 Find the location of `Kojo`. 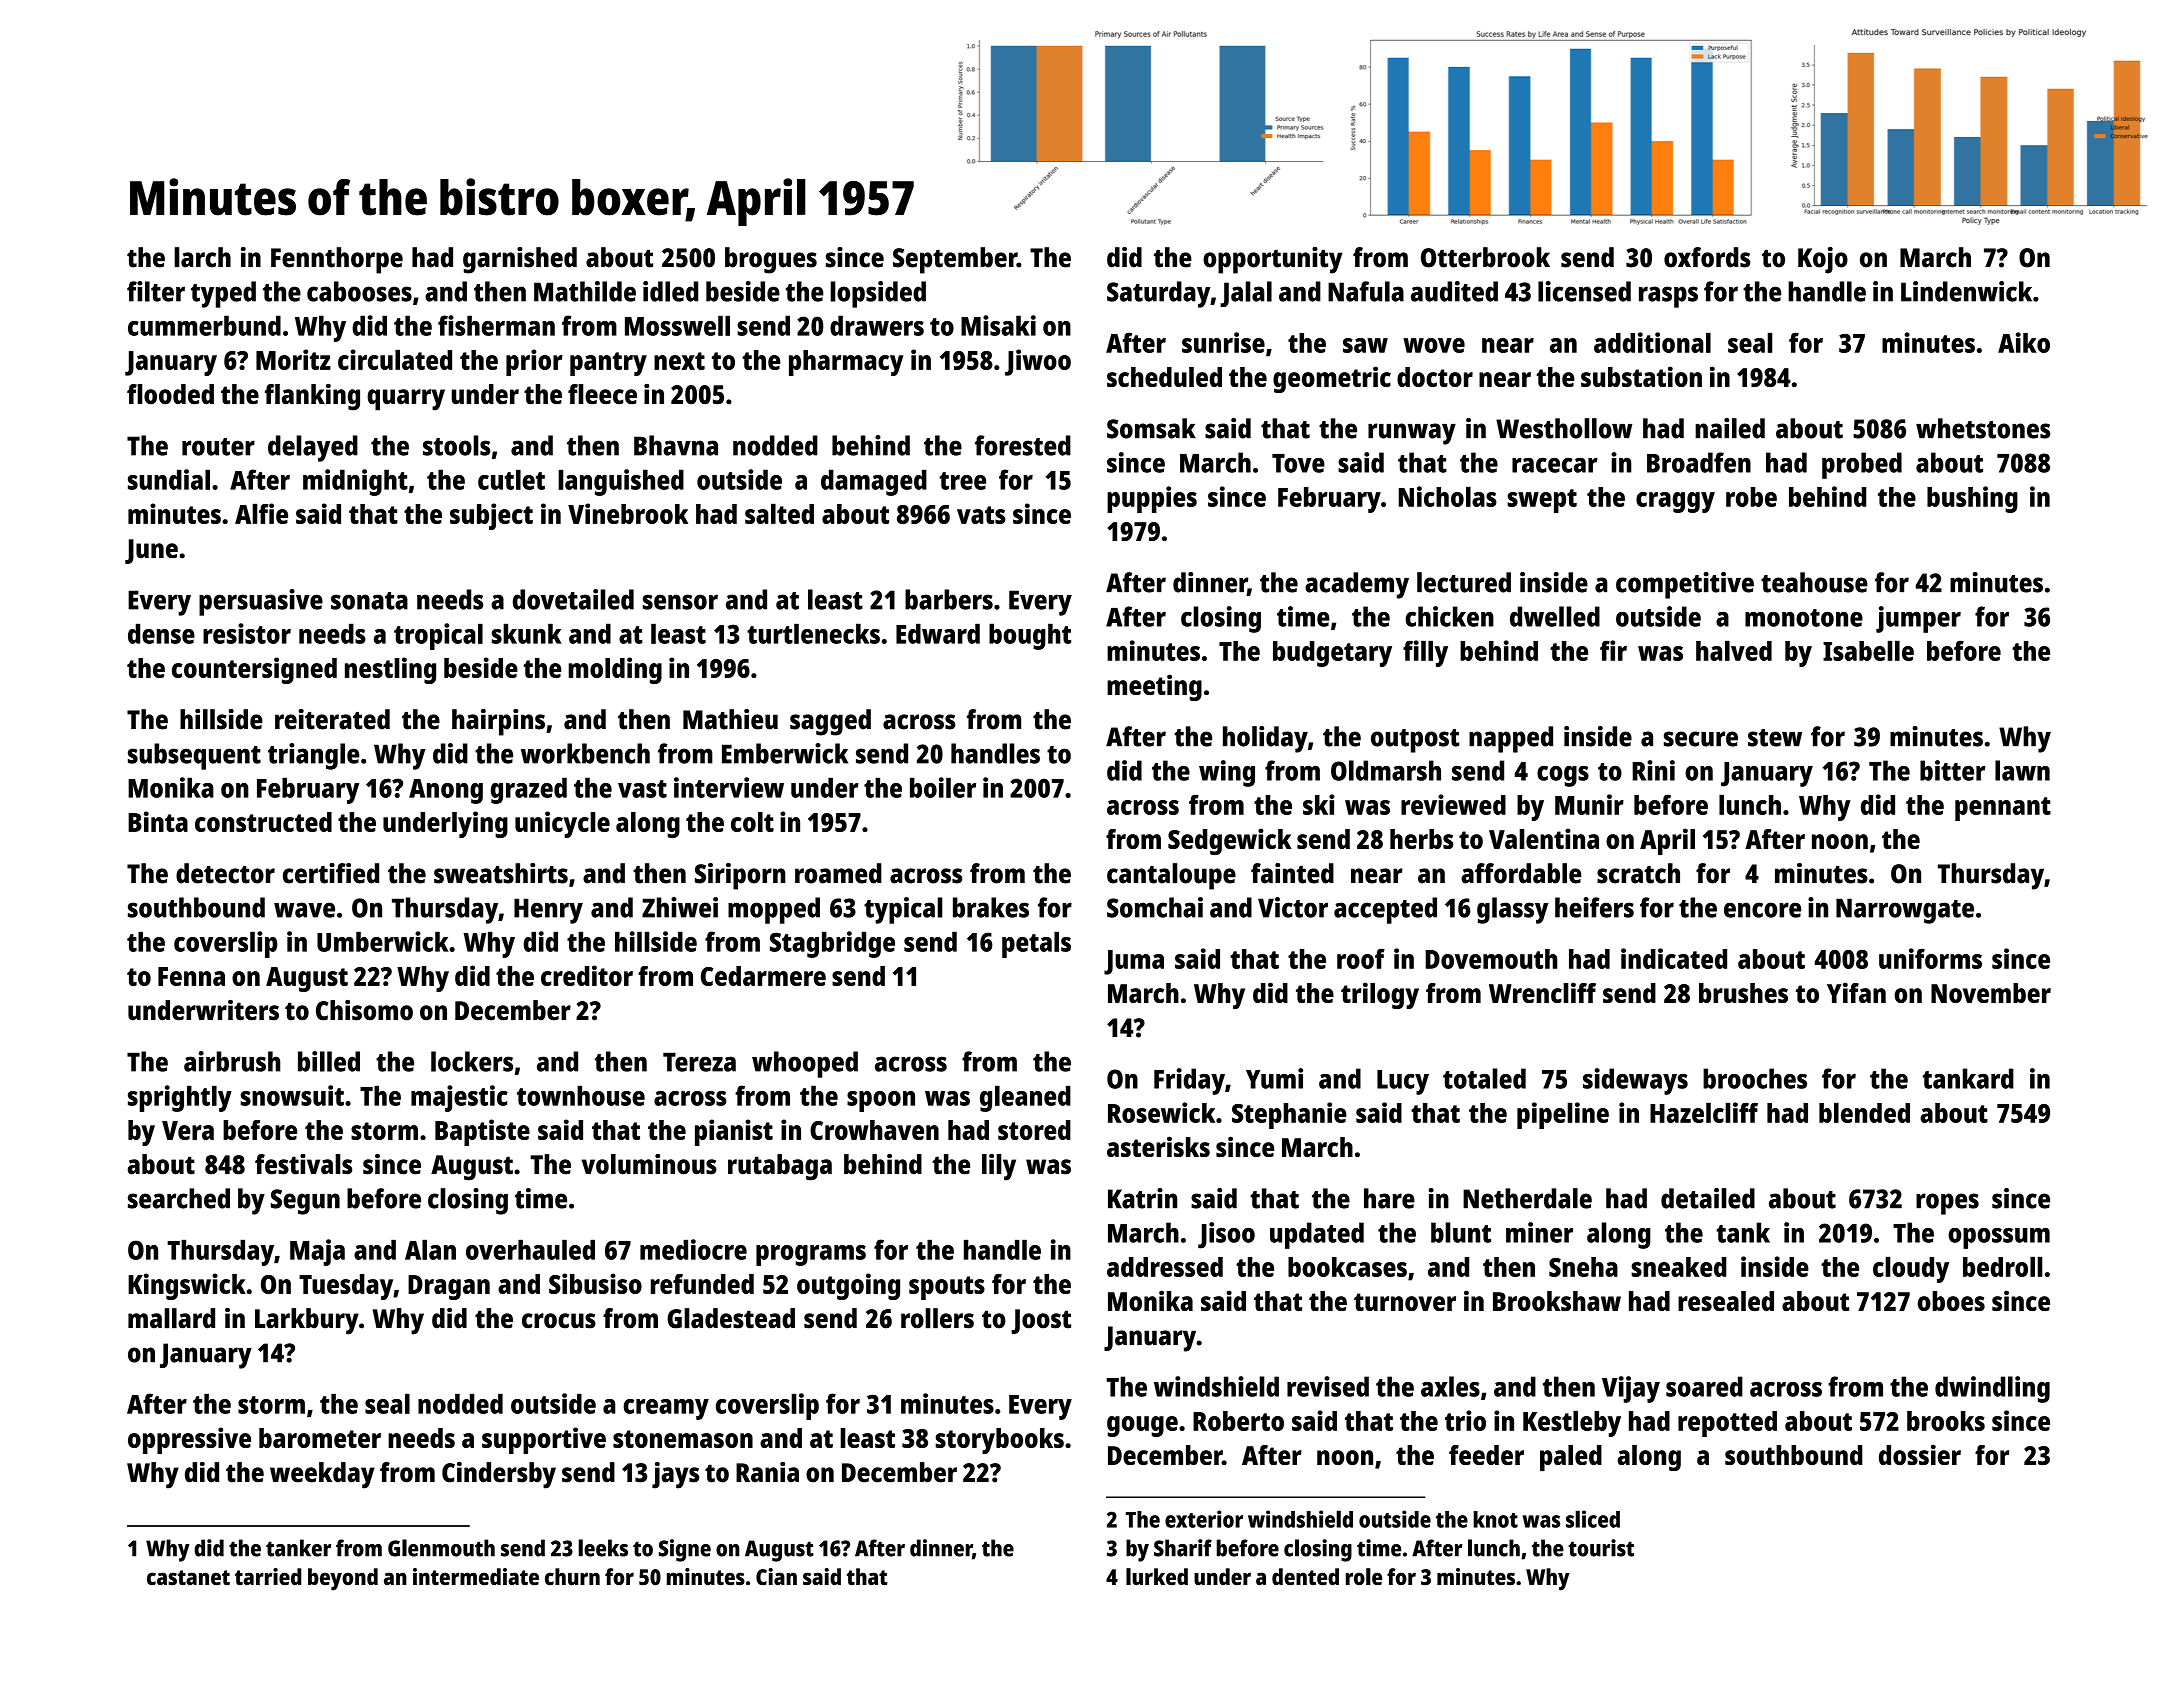

Kojo is located at coordinates (1823, 260).
